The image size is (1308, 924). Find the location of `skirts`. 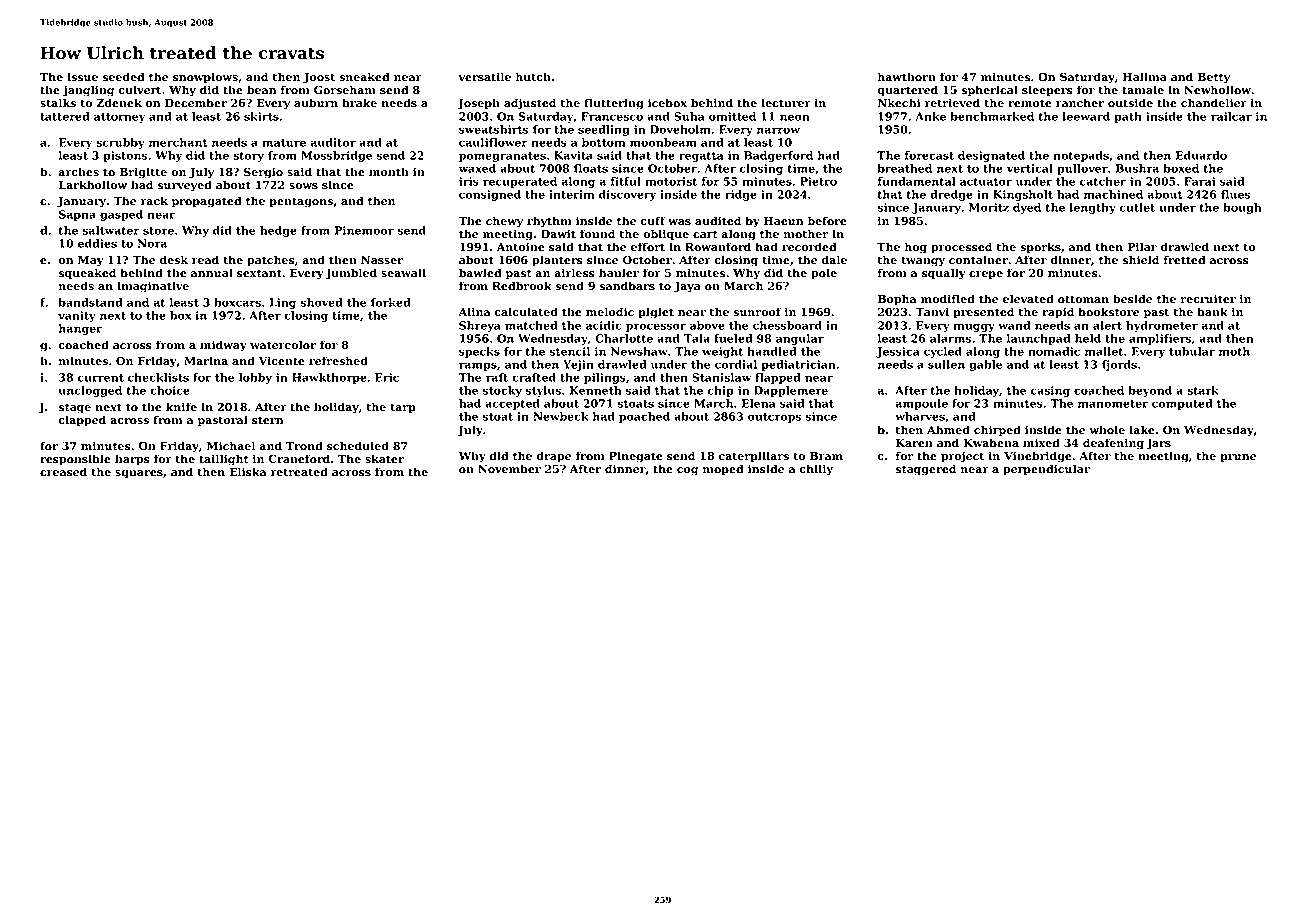

skirts is located at coordinates (261, 116).
